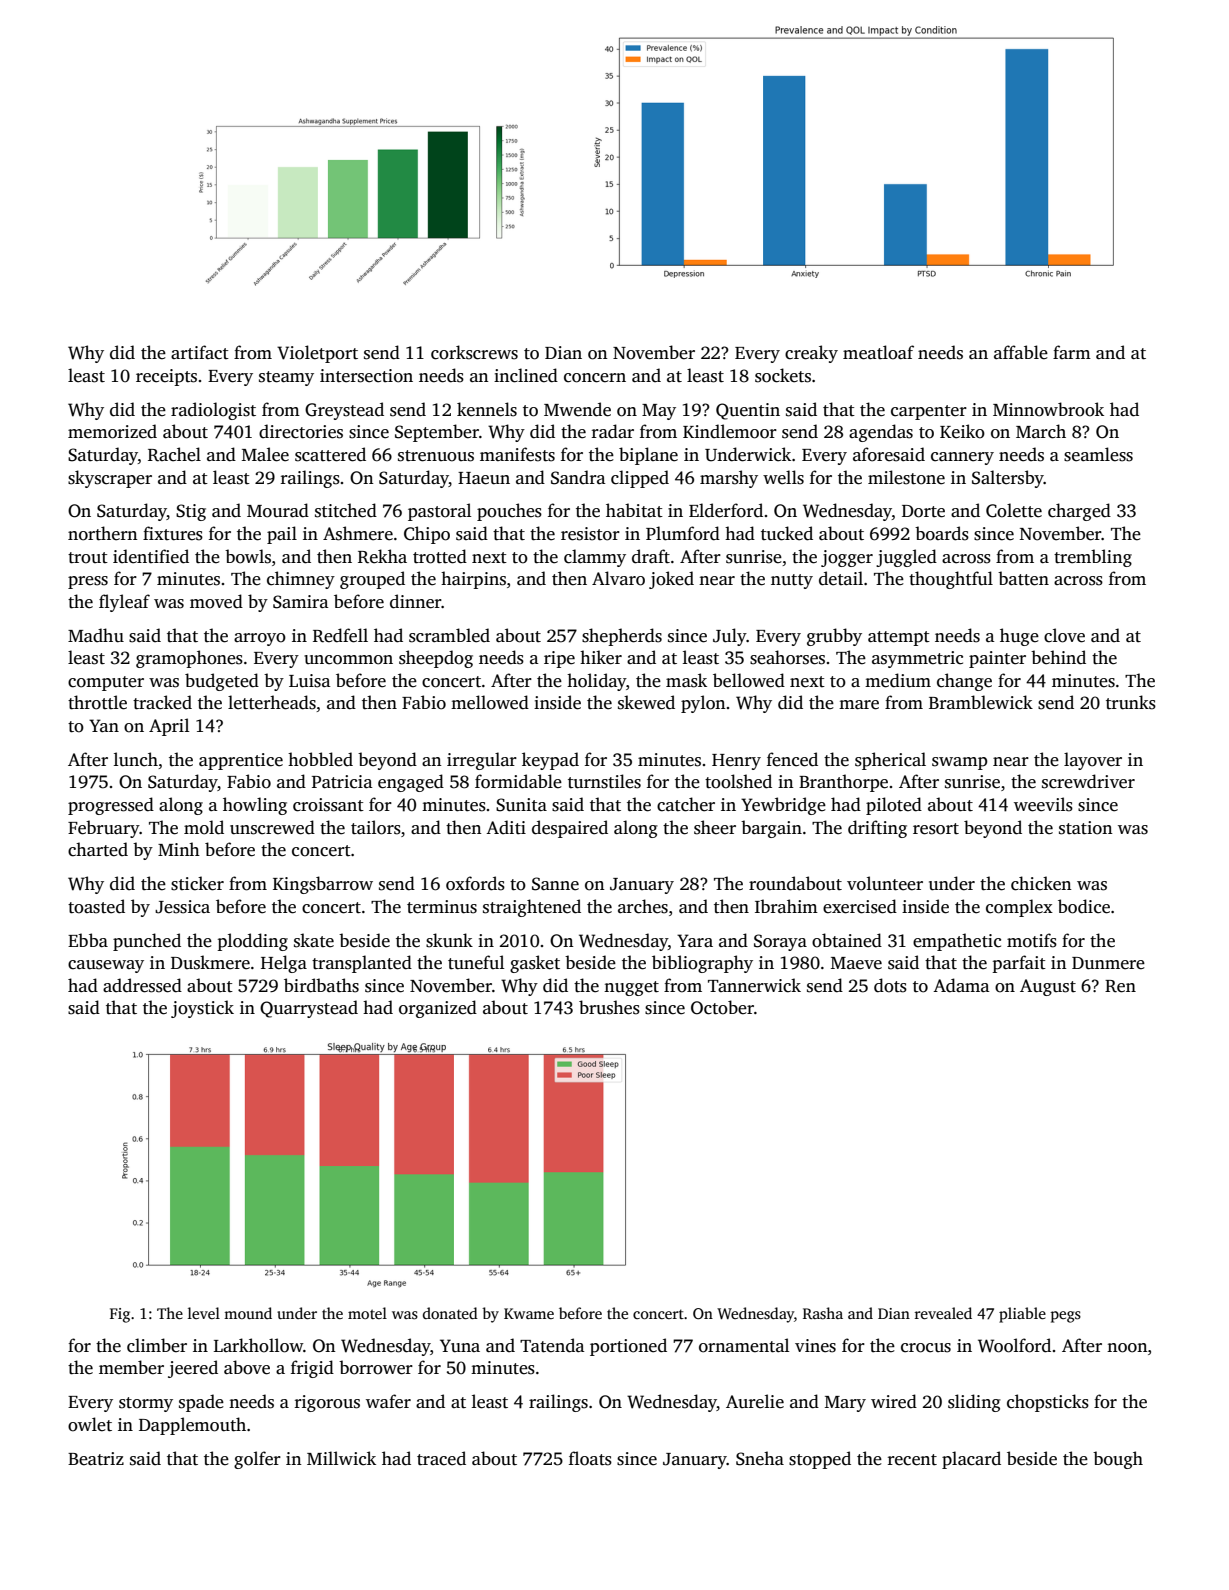  I want to click on creaky, so click(811, 354).
